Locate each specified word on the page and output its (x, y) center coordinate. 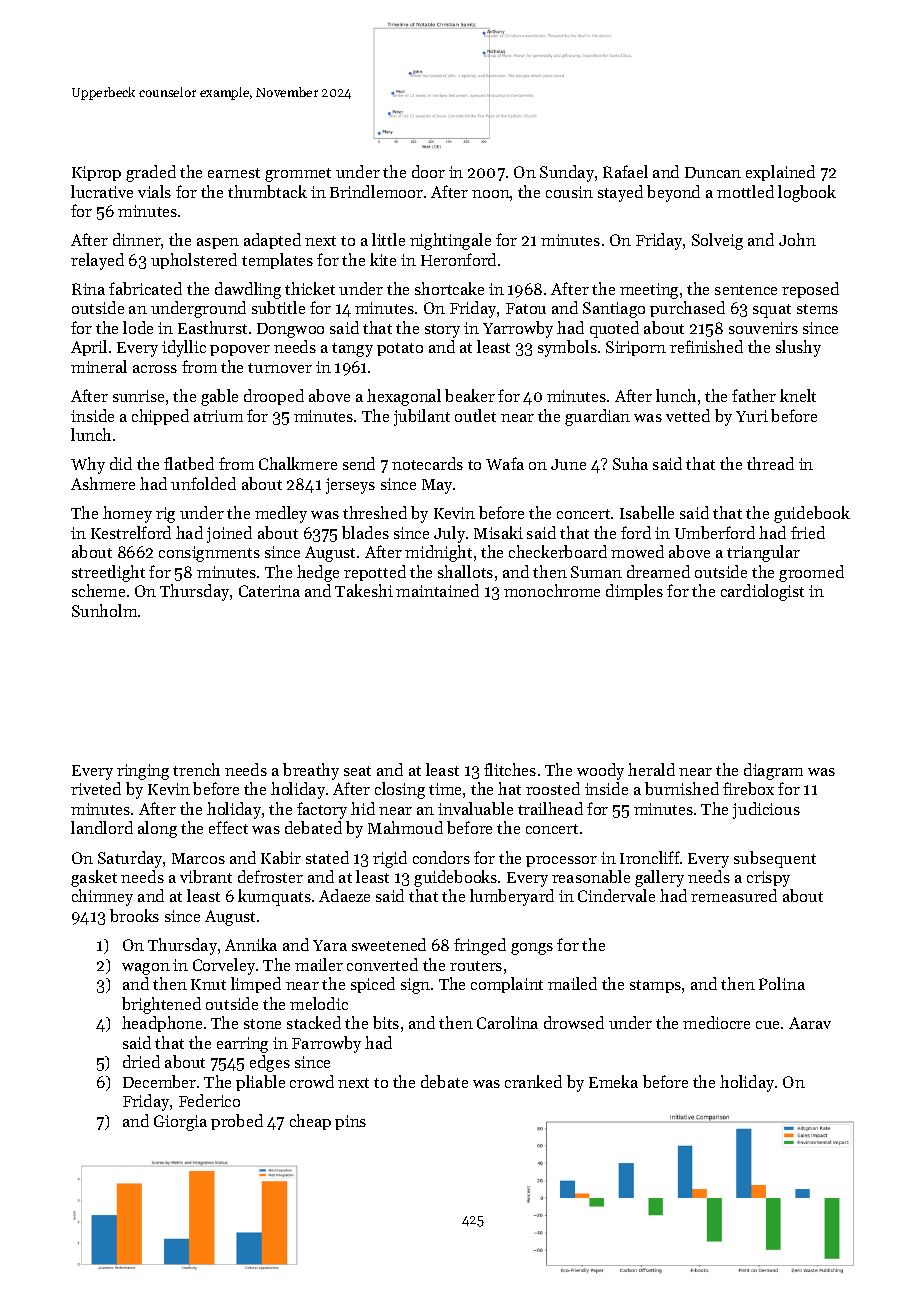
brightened (161, 1005)
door (428, 171)
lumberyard (512, 897)
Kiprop (96, 173)
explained (780, 173)
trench (196, 769)
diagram (773, 771)
